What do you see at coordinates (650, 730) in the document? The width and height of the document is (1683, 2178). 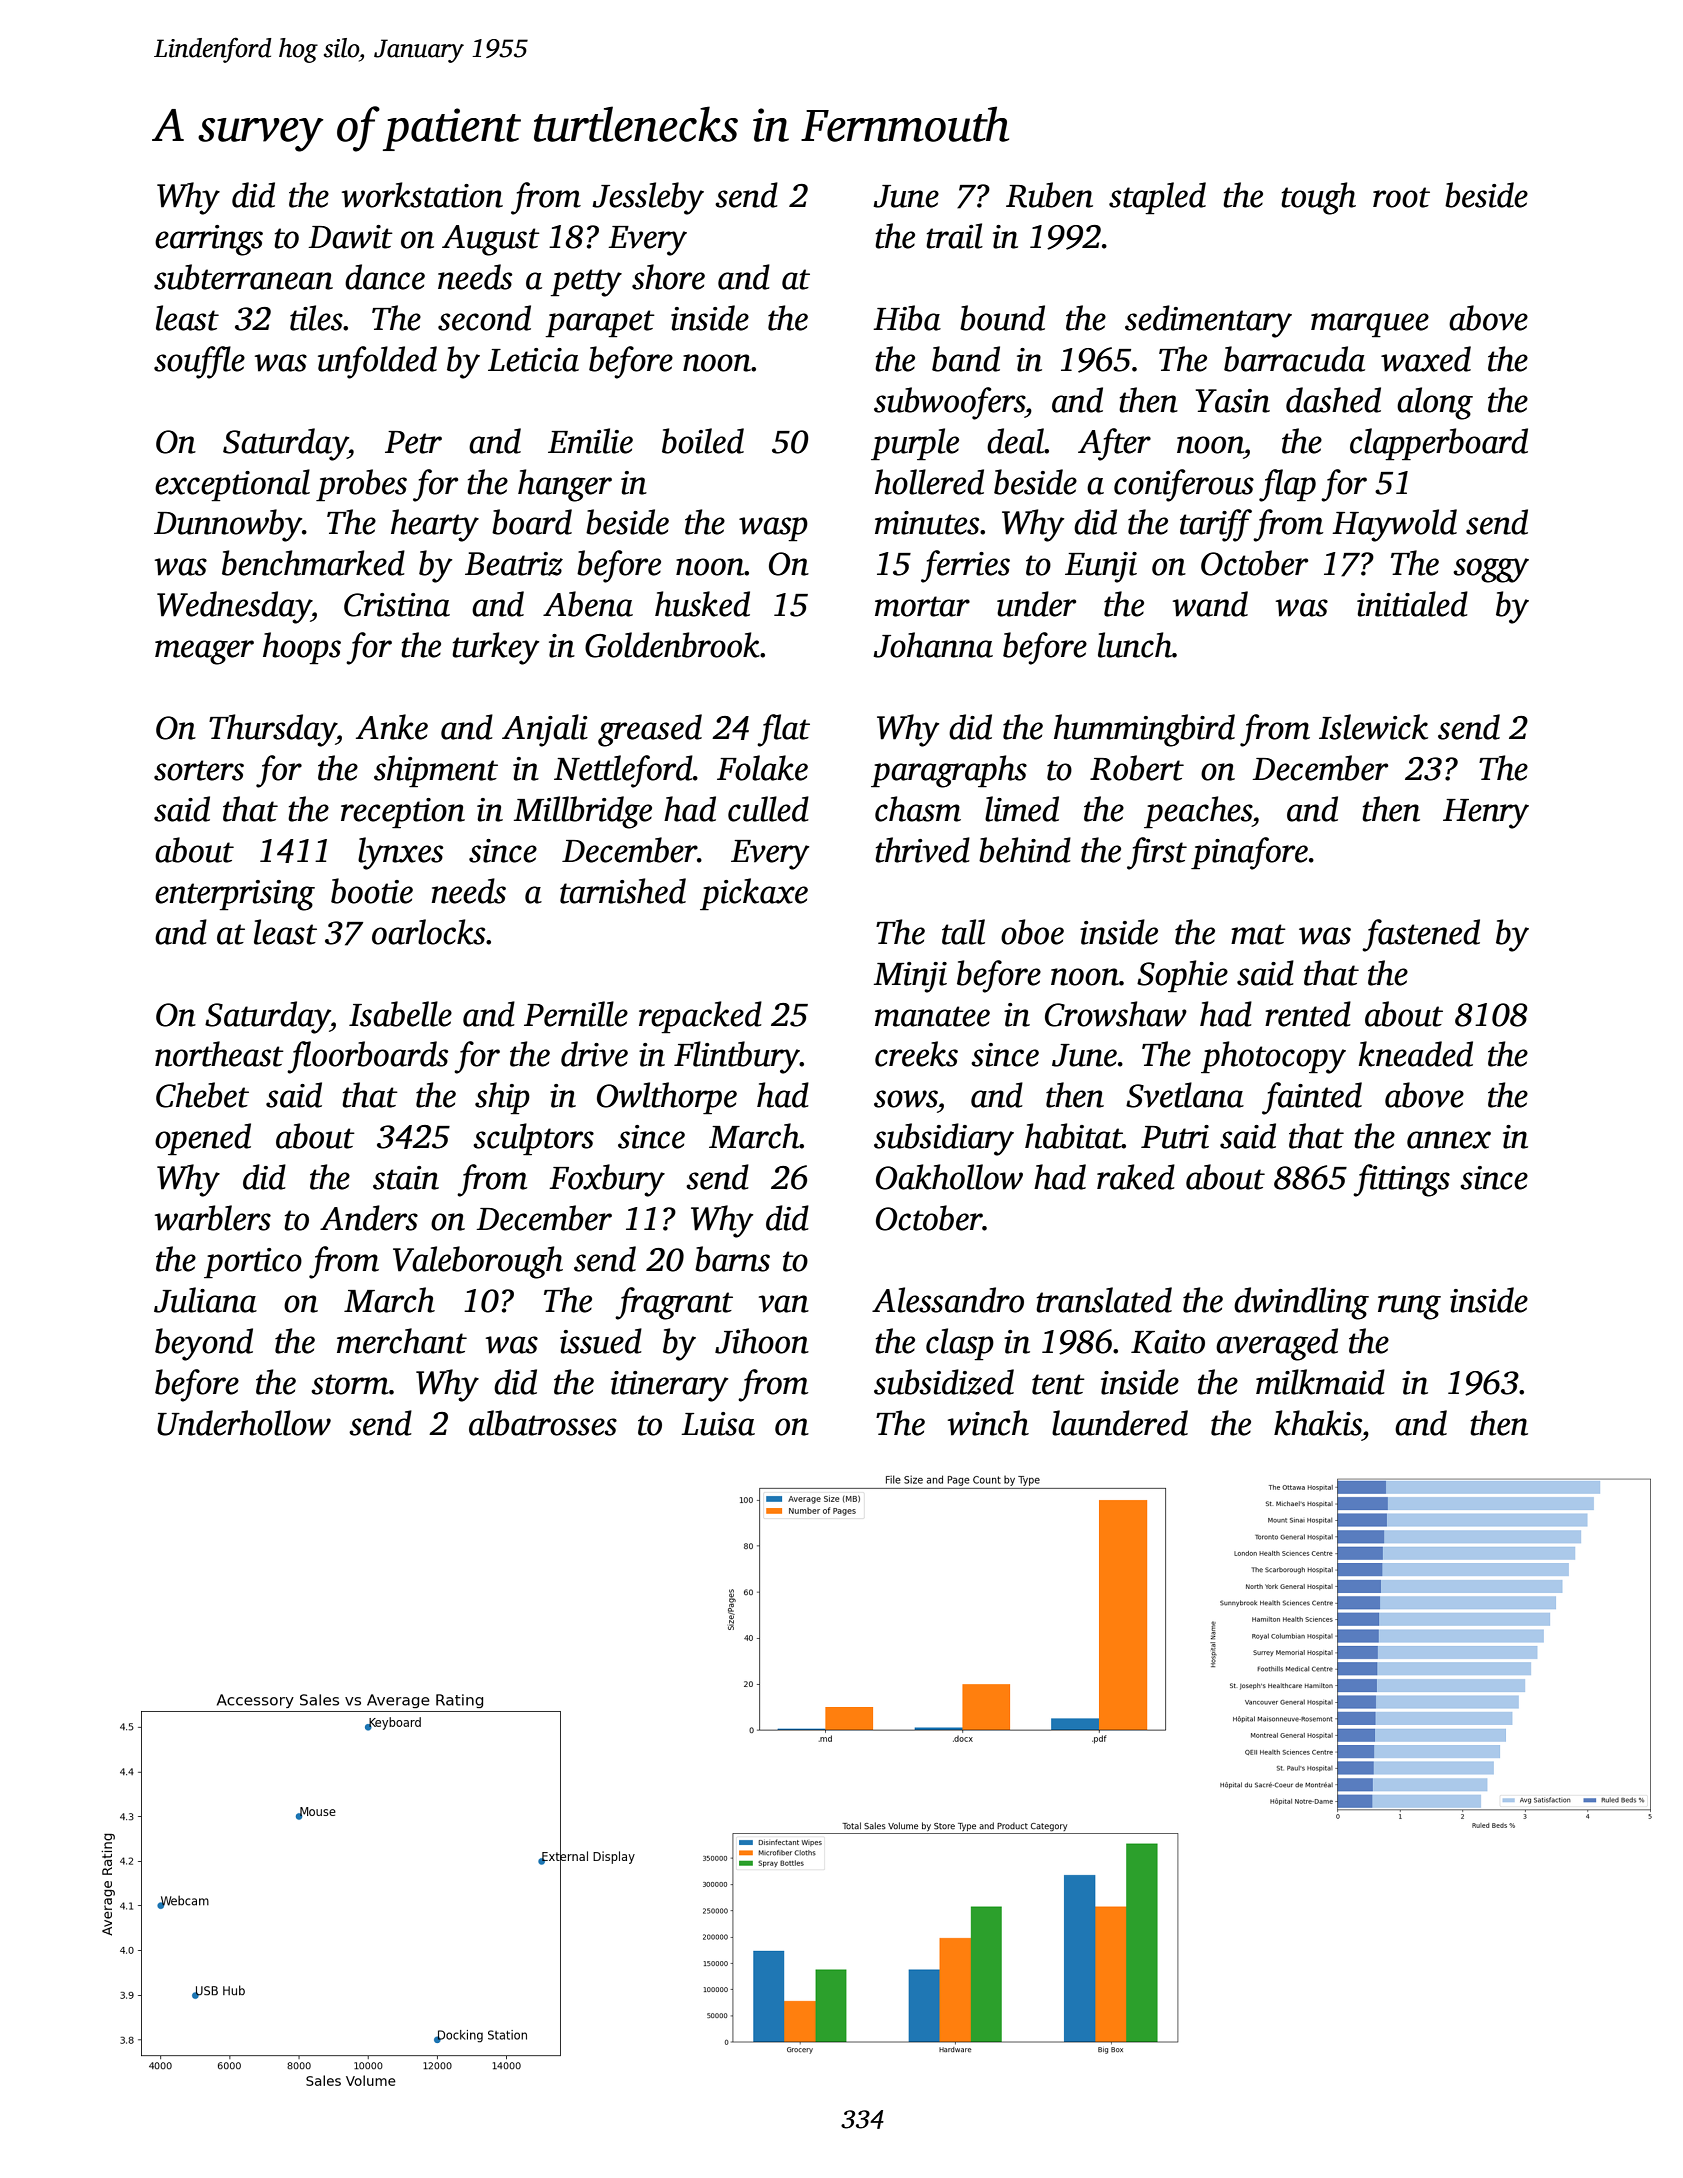 I see `greased` at bounding box center [650, 730].
